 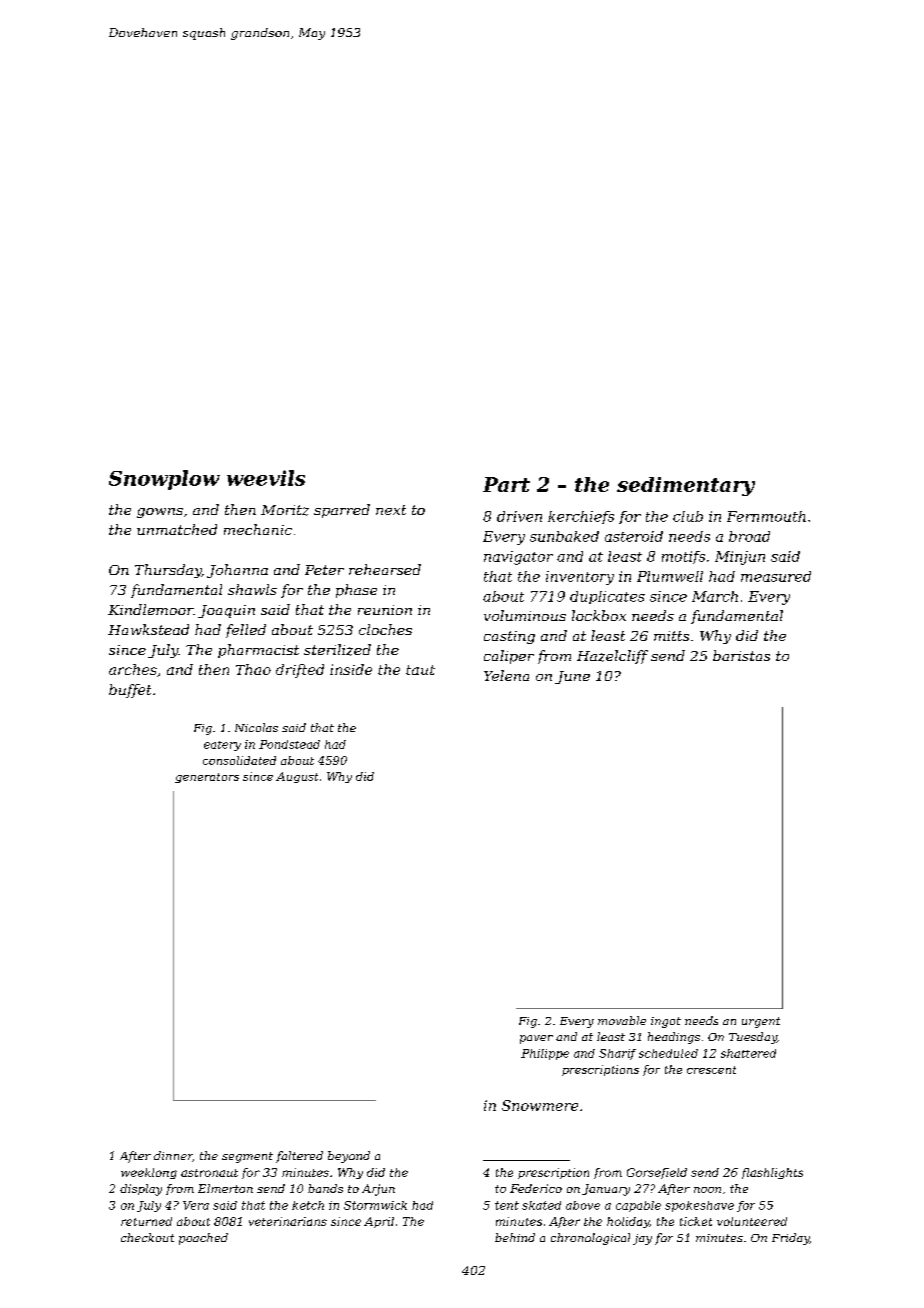 I want to click on urgent, so click(x=761, y=1022).
